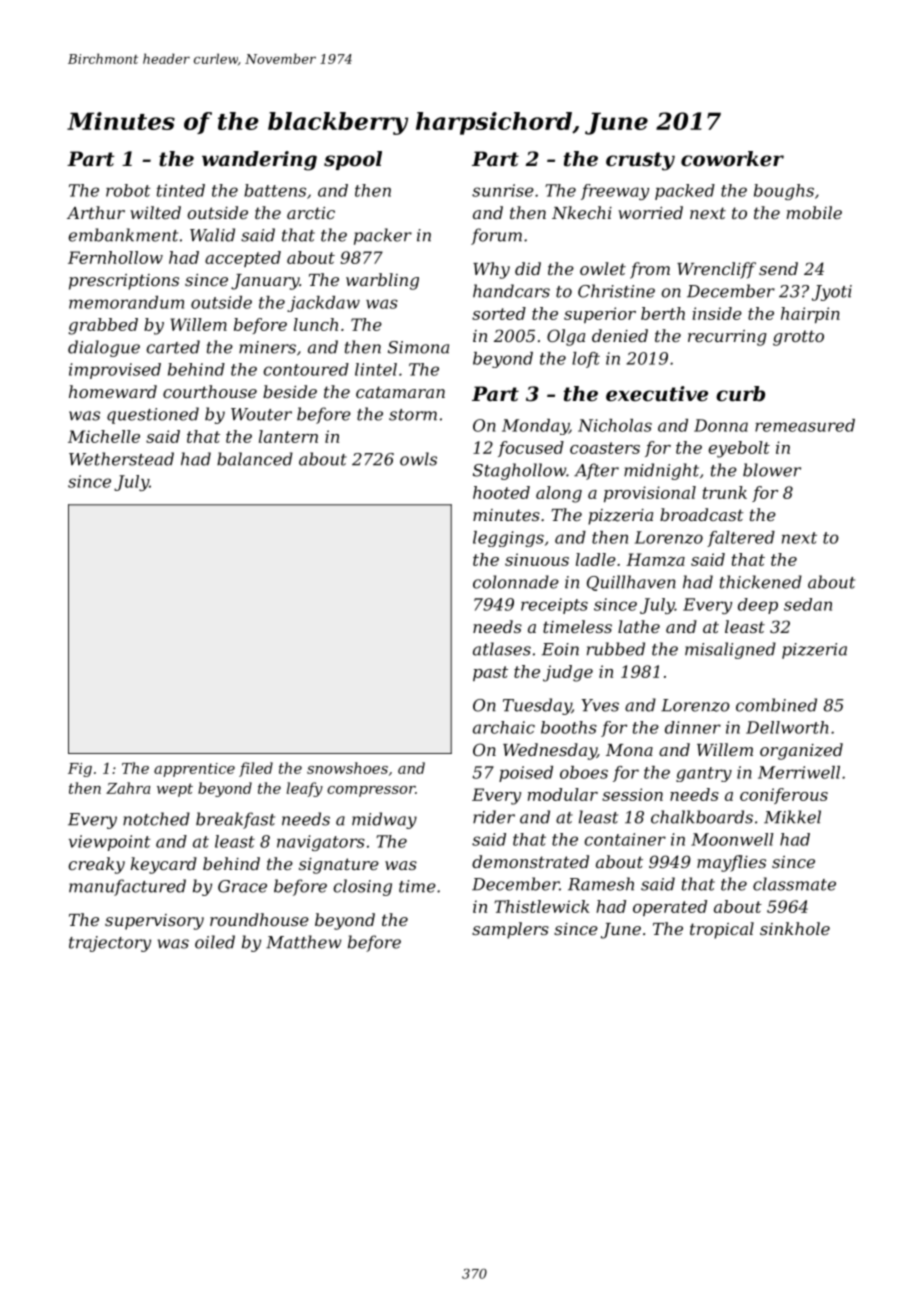  I want to click on filed, so click(256, 769).
